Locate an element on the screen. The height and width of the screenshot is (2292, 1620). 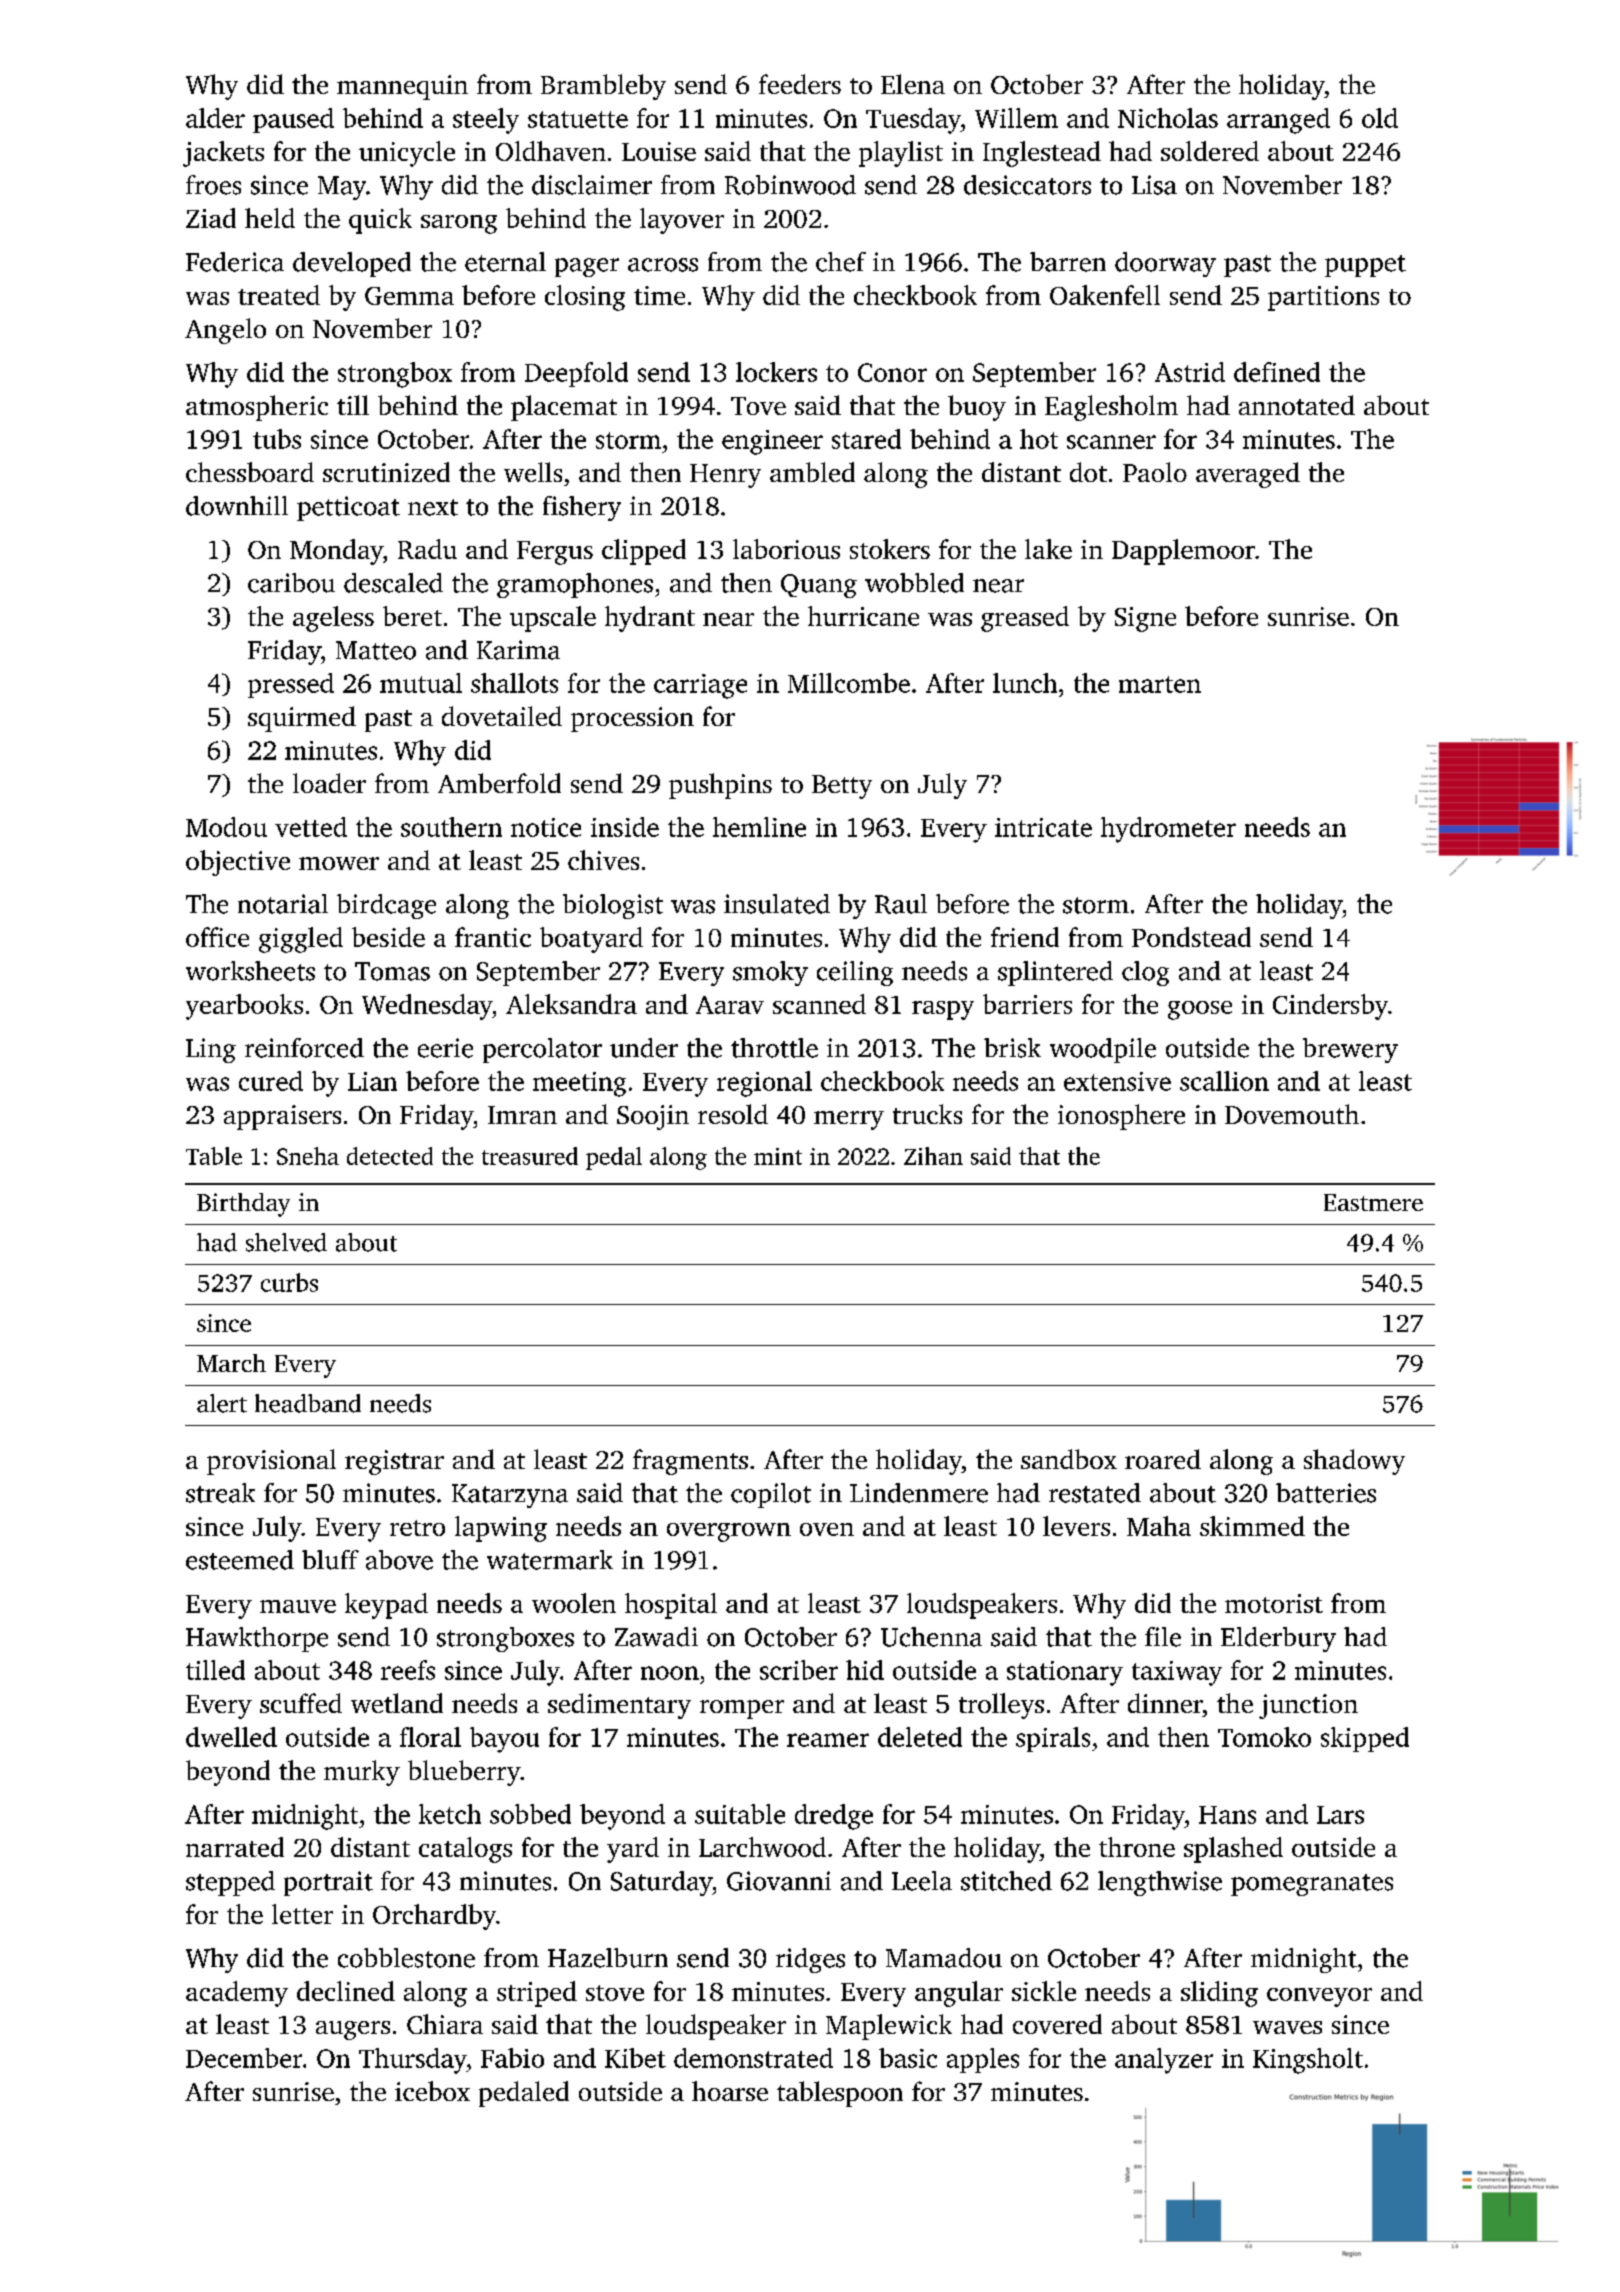
beret is located at coordinates (412, 616).
